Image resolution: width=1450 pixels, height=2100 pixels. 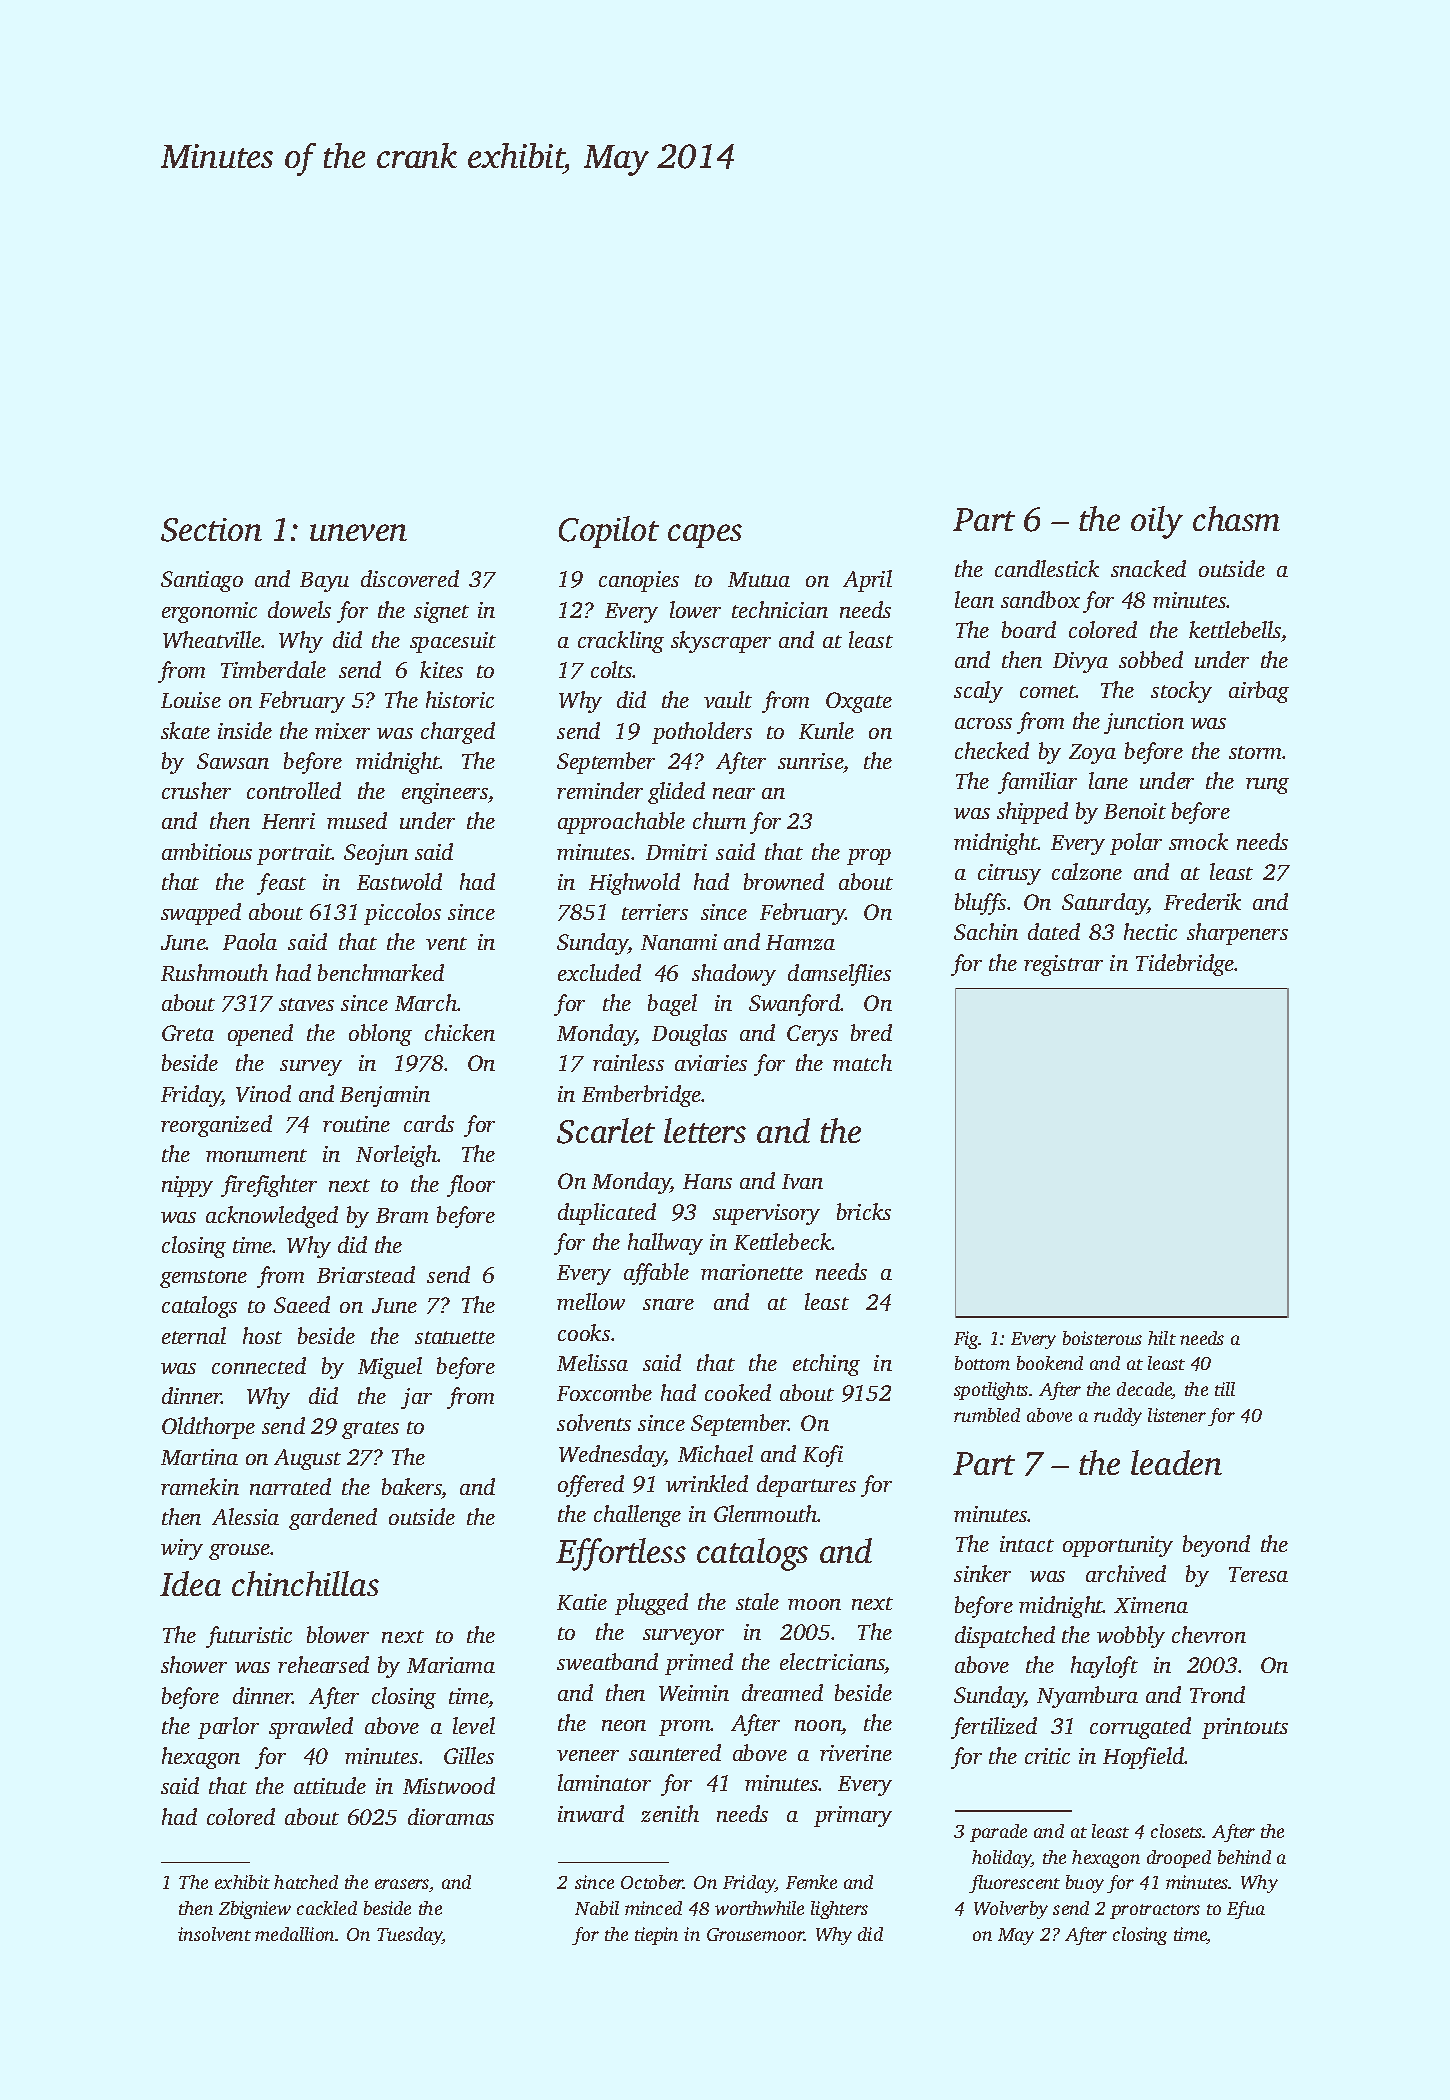 I want to click on tiepin, so click(x=656, y=1936).
